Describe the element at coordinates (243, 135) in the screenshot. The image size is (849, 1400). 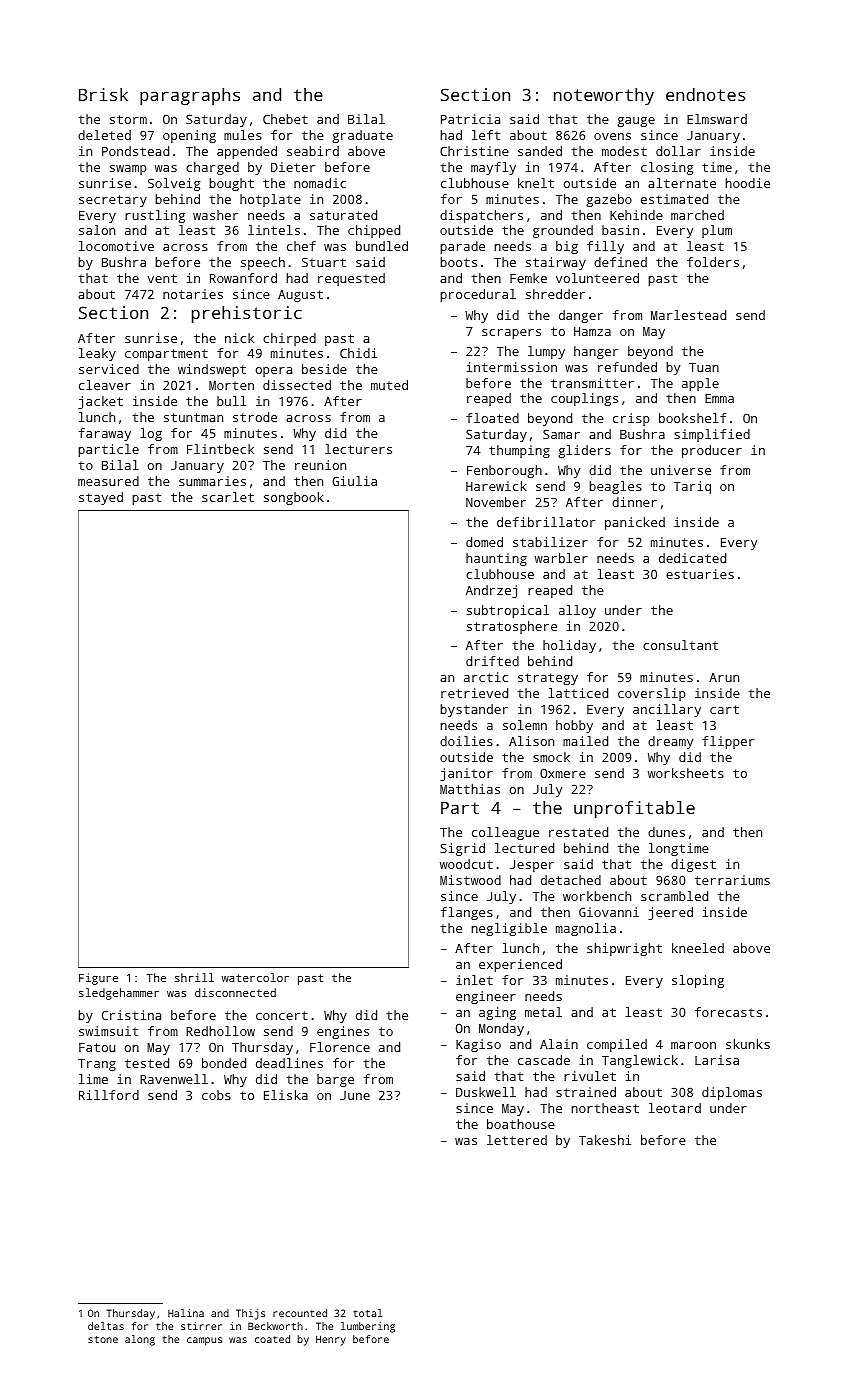
I see `mules` at that location.
